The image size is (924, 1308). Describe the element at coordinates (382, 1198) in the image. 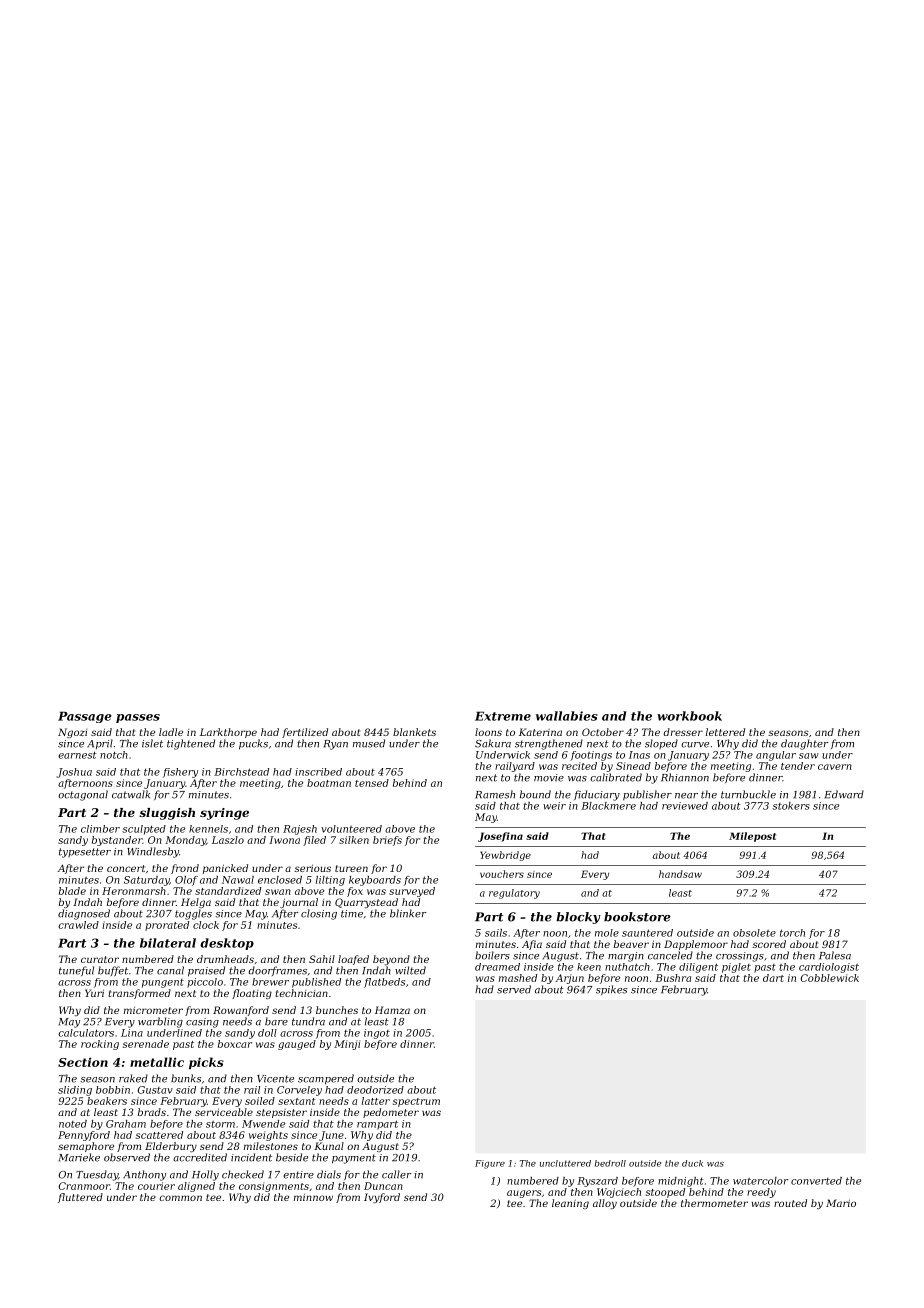

I see `Ivyford` at that location.
